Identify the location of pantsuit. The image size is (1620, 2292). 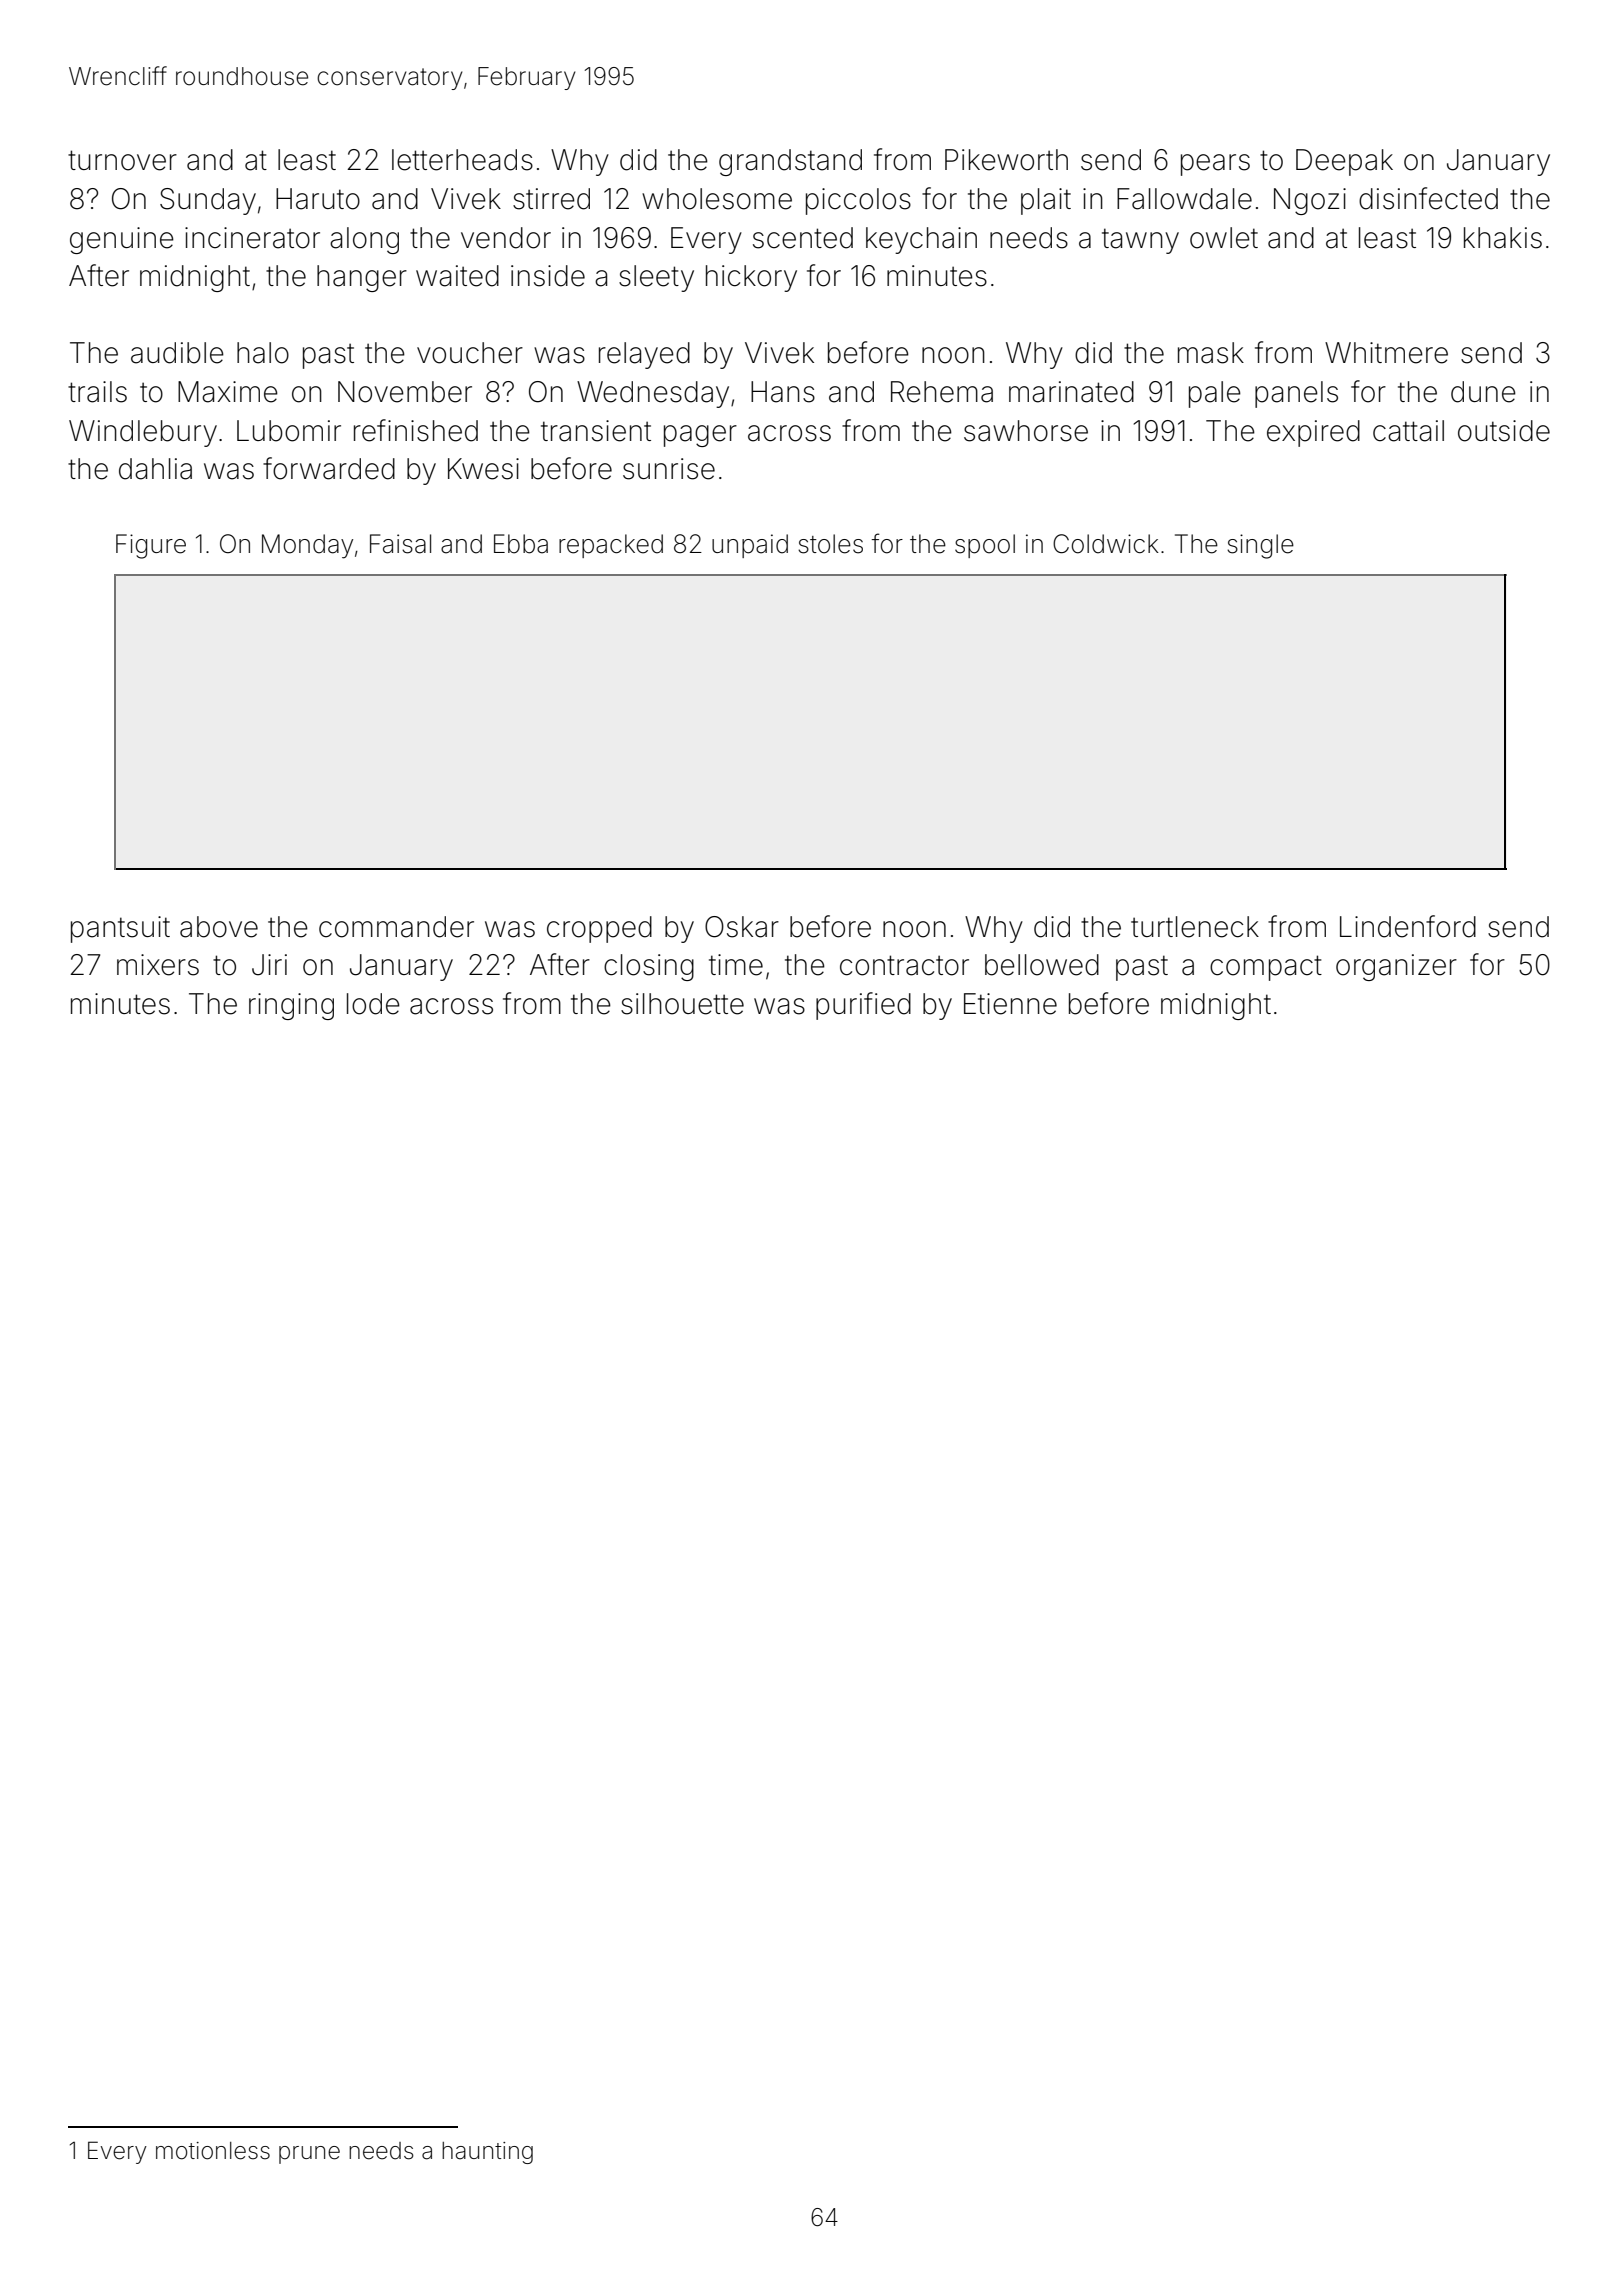
(120, 929).
